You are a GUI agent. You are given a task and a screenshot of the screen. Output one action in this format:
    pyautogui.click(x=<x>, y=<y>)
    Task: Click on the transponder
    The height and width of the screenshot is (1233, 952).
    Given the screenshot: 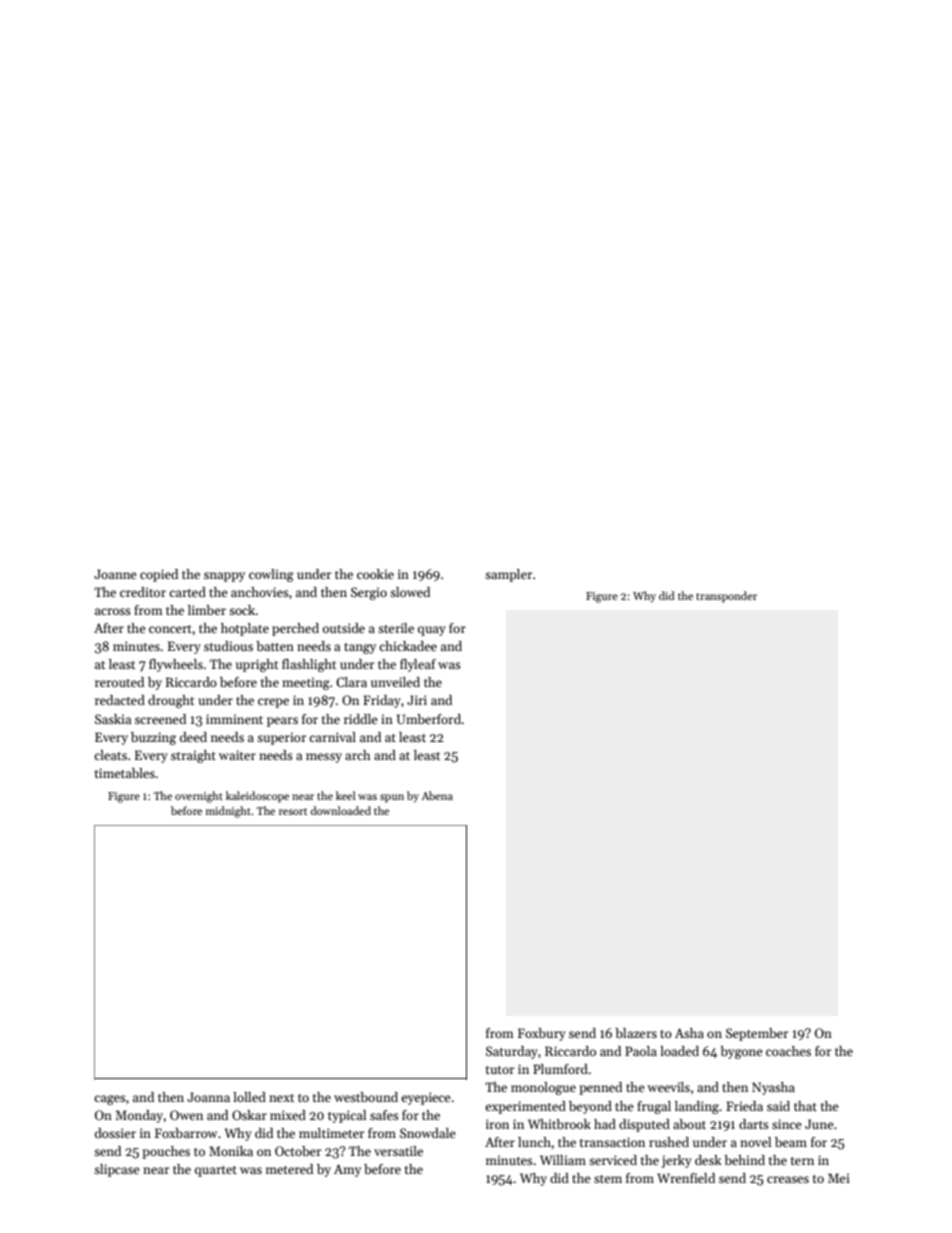 What is the action you would take?
    pyautogui.click(x=726, y=597)
